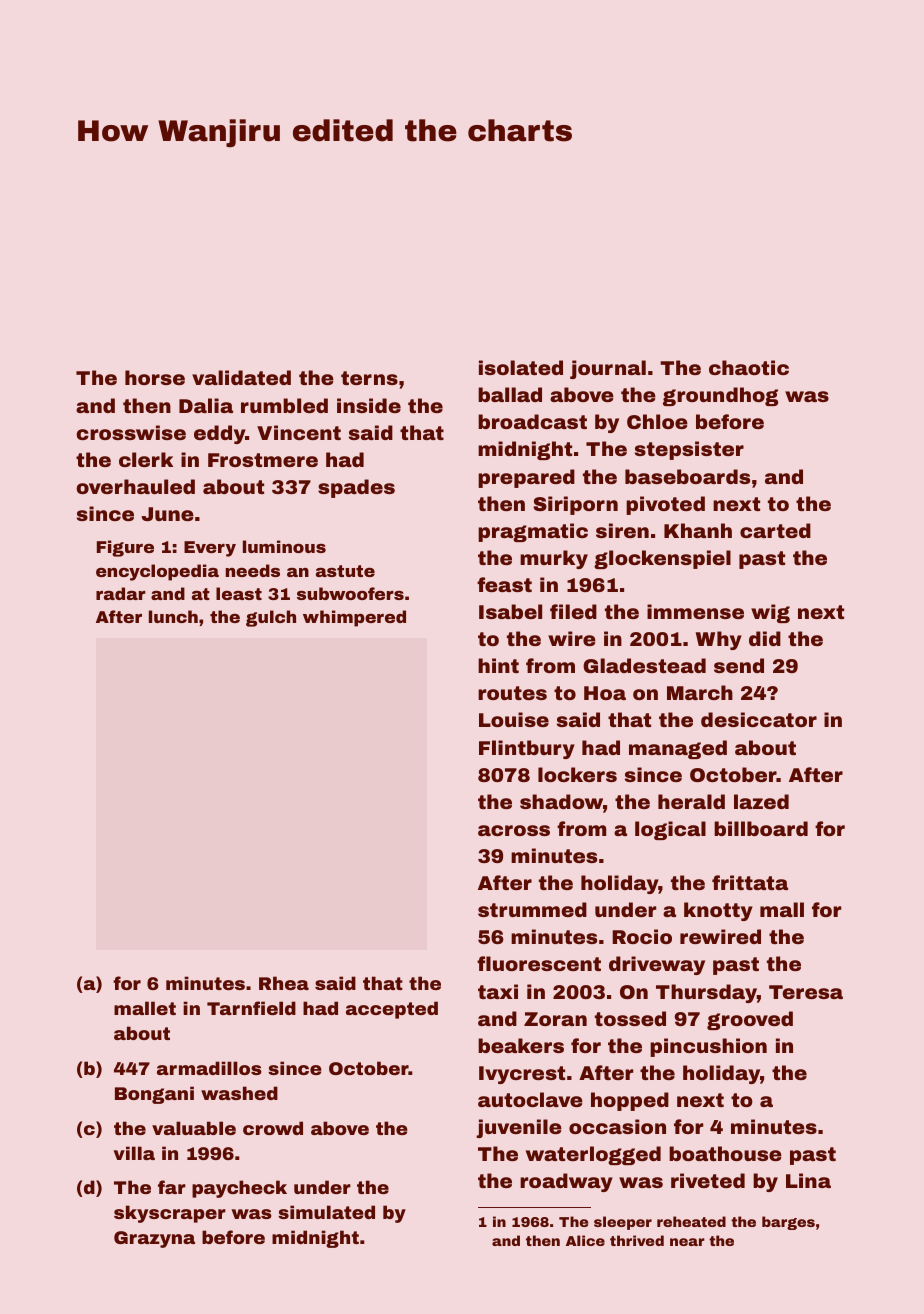  I want to click on Rhea, so click(284, 983).
